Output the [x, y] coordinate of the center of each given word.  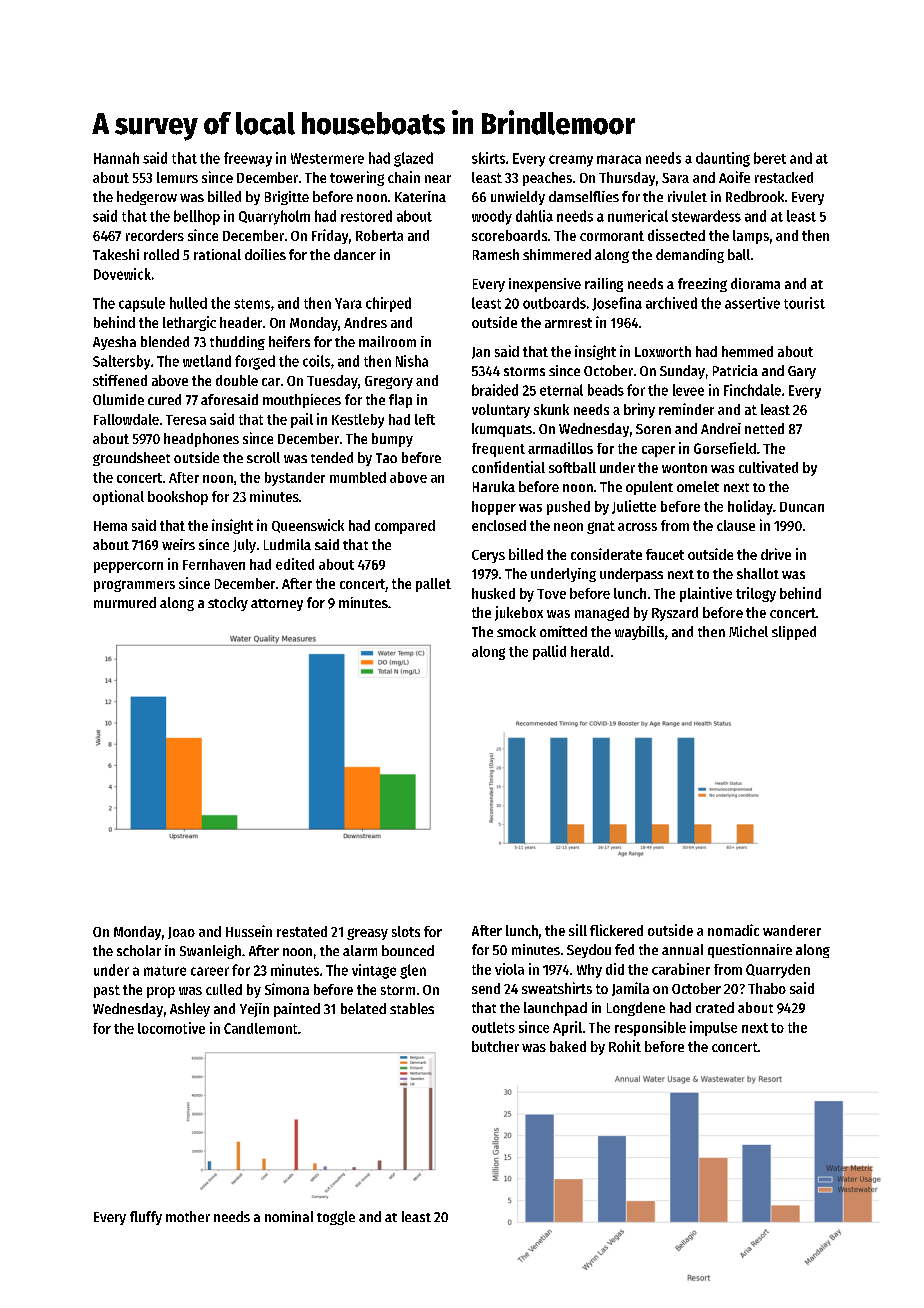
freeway [248, 159]
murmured [125, 602]
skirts [488, 158]
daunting [723, 159]
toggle [336, 1218]
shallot [758, 573]
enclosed [499, 525]
